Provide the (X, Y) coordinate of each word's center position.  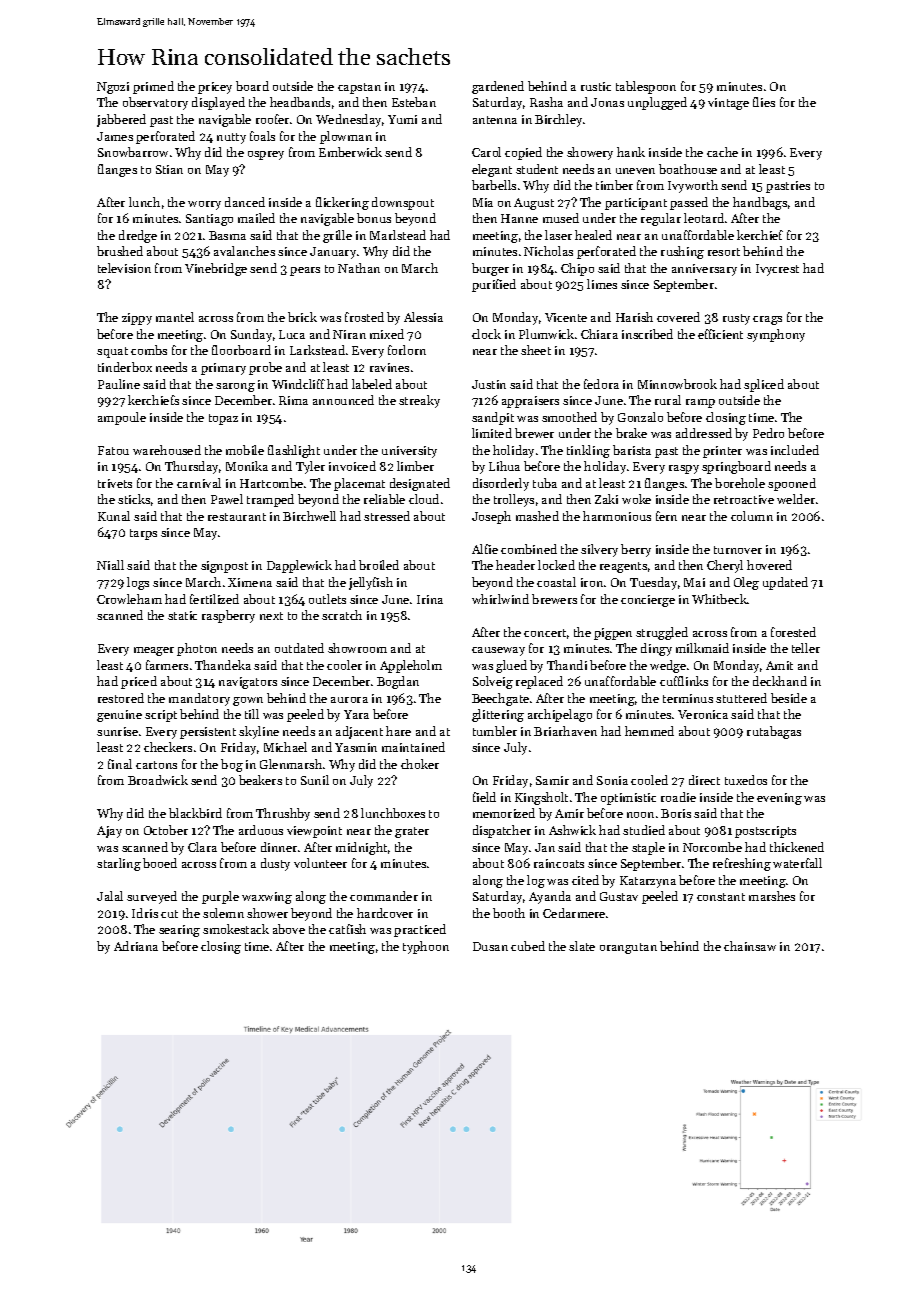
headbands (300, 102)
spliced (764, 385)
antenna (495, 120)
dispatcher (502, 831)
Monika (247, 466)
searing (179, 931)
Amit (779, 665)
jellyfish (371, 583)
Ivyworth (693, 186)
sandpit (493, 418)
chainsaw (750, 946)
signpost (224, 567)
